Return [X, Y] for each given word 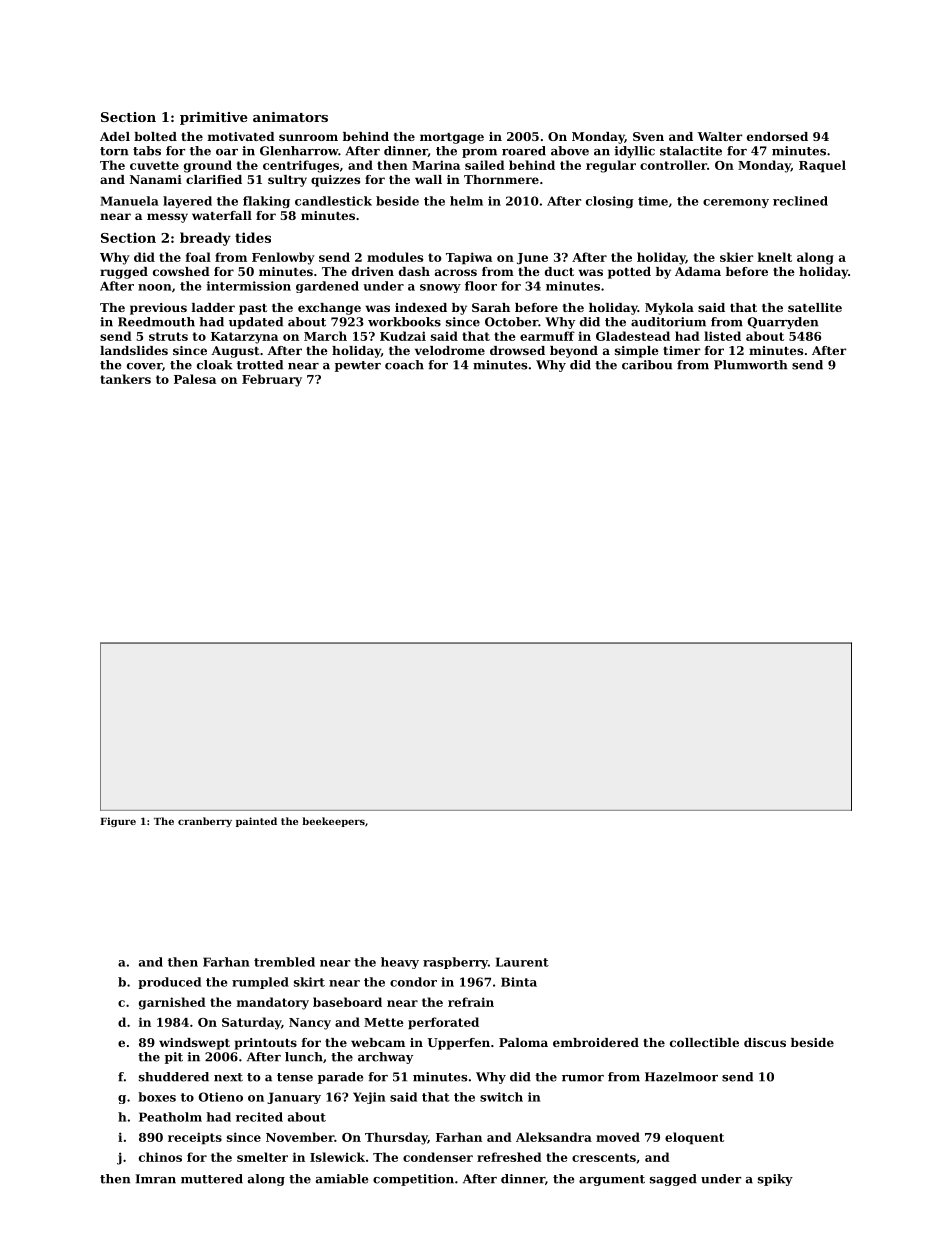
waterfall [222, 215]
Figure [118, 822]
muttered [212, 1179]
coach [404, 365]
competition [413, 1180]
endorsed [777, 136]
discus [765, 1042]
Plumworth [750, 365]
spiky [775, 1180]
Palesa [195, 379]
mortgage [452, 138]
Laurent [522, 962]
